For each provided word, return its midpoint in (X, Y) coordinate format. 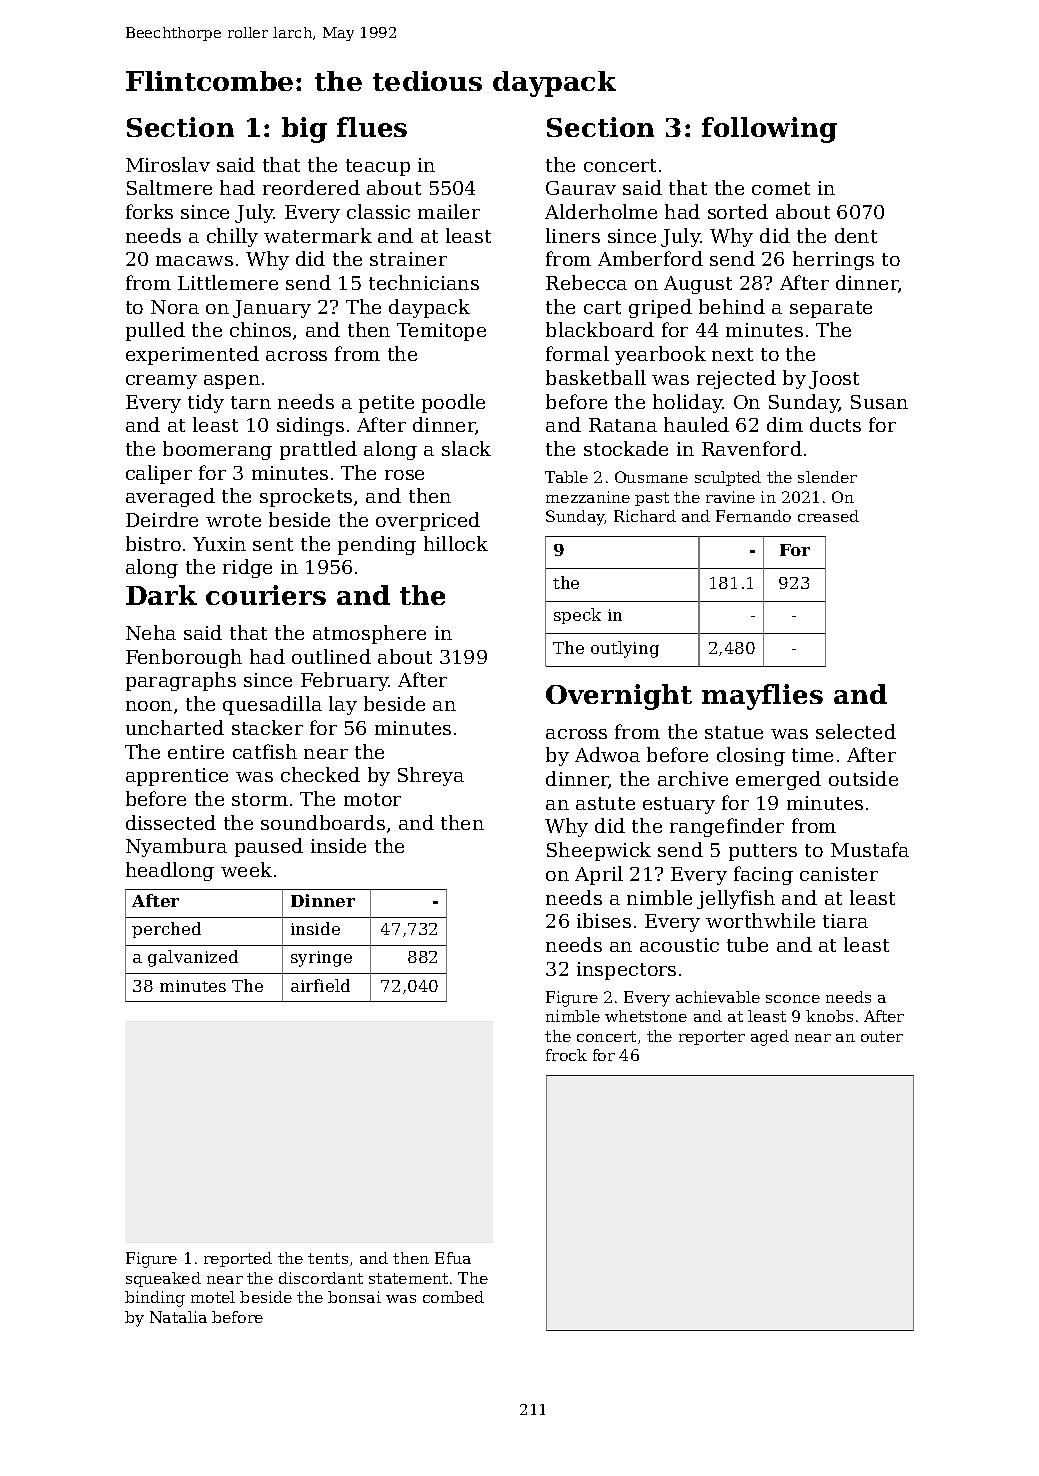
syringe (321, 959)
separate (831, 309)
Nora (175, 307)
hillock (456, 543)
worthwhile (760, 920)
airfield (320, 985)
